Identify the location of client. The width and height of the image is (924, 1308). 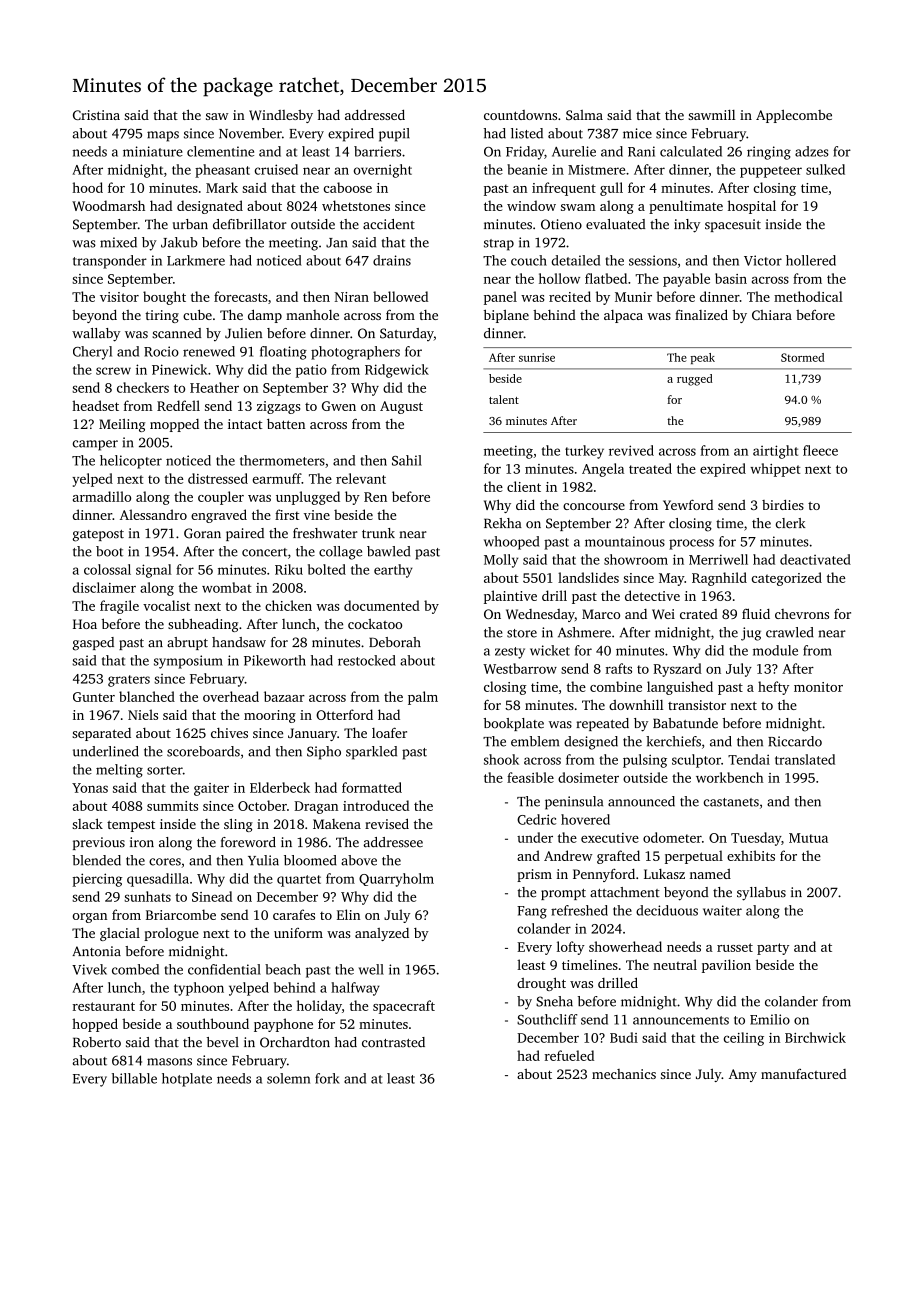
(524, 486).
